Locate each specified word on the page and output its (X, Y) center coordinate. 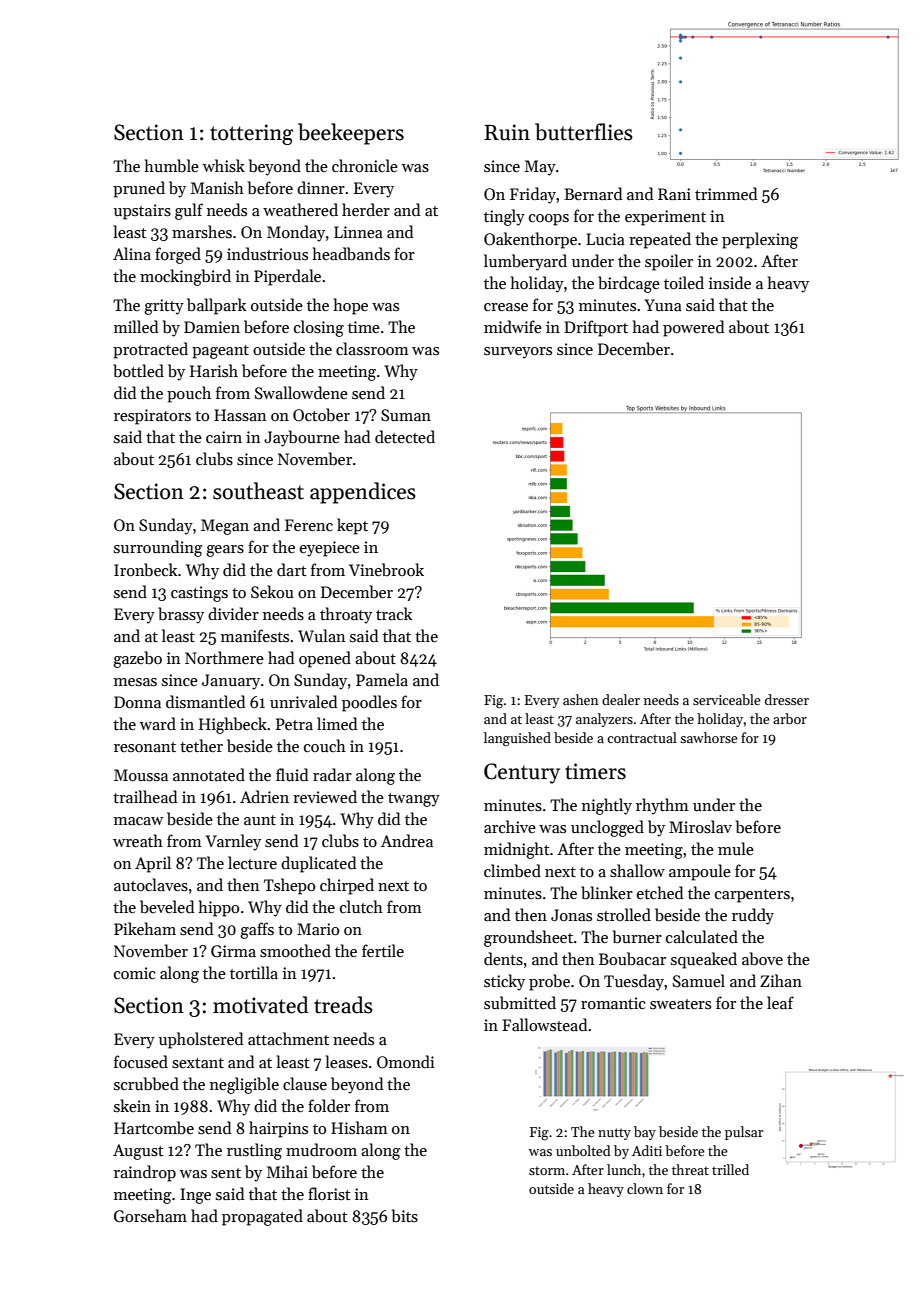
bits (405, 1216)
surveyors (518, 353)
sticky (504, 982)
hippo (219, 908)
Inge (195, 1196)
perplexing (760, 240)
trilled (730, 1169)
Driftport (596, 328)
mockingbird (185, 277)
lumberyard (525, 262)
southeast (258, 491)
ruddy (753, 916)
